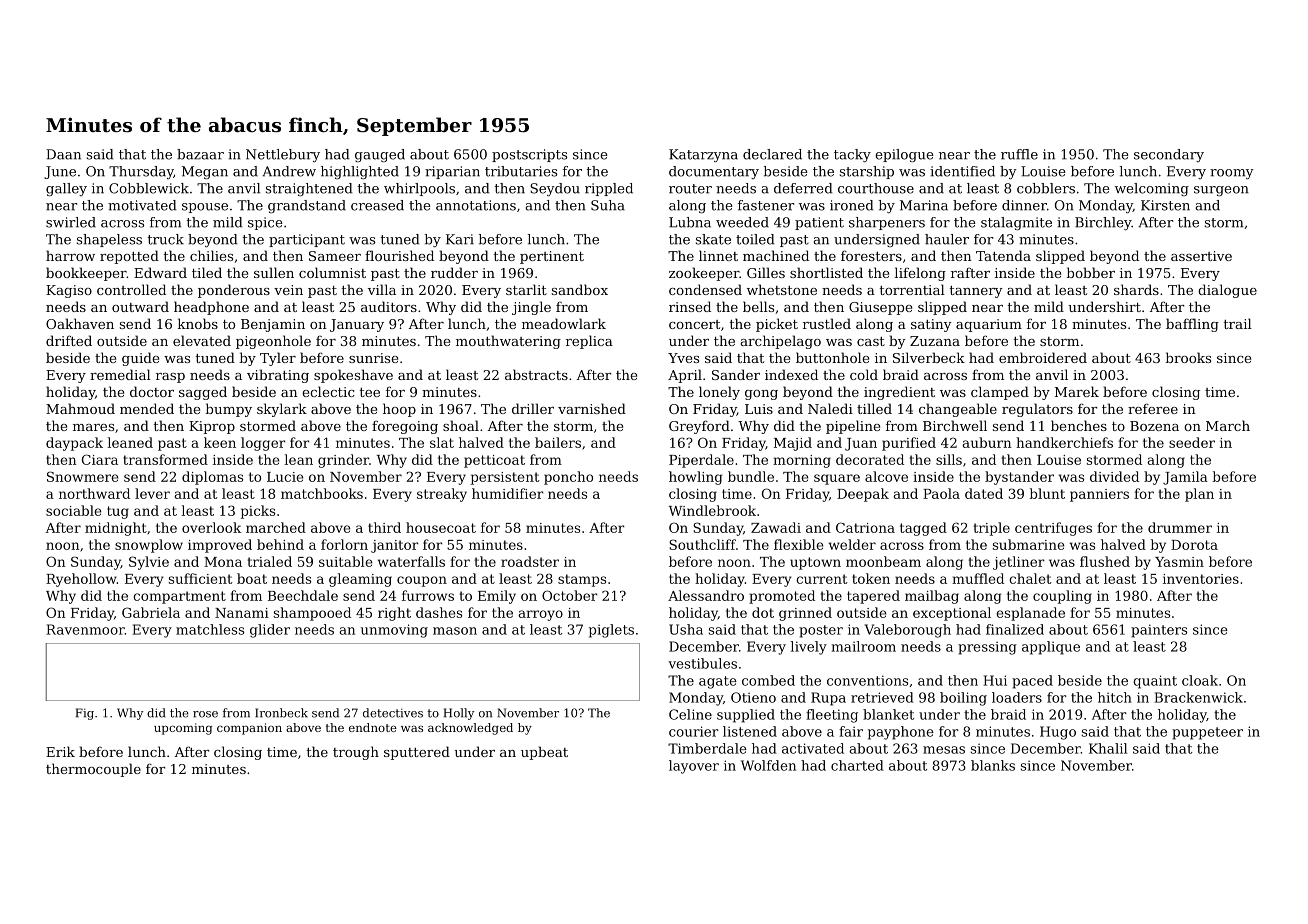  I want to click on trough, so click(356, 753).
